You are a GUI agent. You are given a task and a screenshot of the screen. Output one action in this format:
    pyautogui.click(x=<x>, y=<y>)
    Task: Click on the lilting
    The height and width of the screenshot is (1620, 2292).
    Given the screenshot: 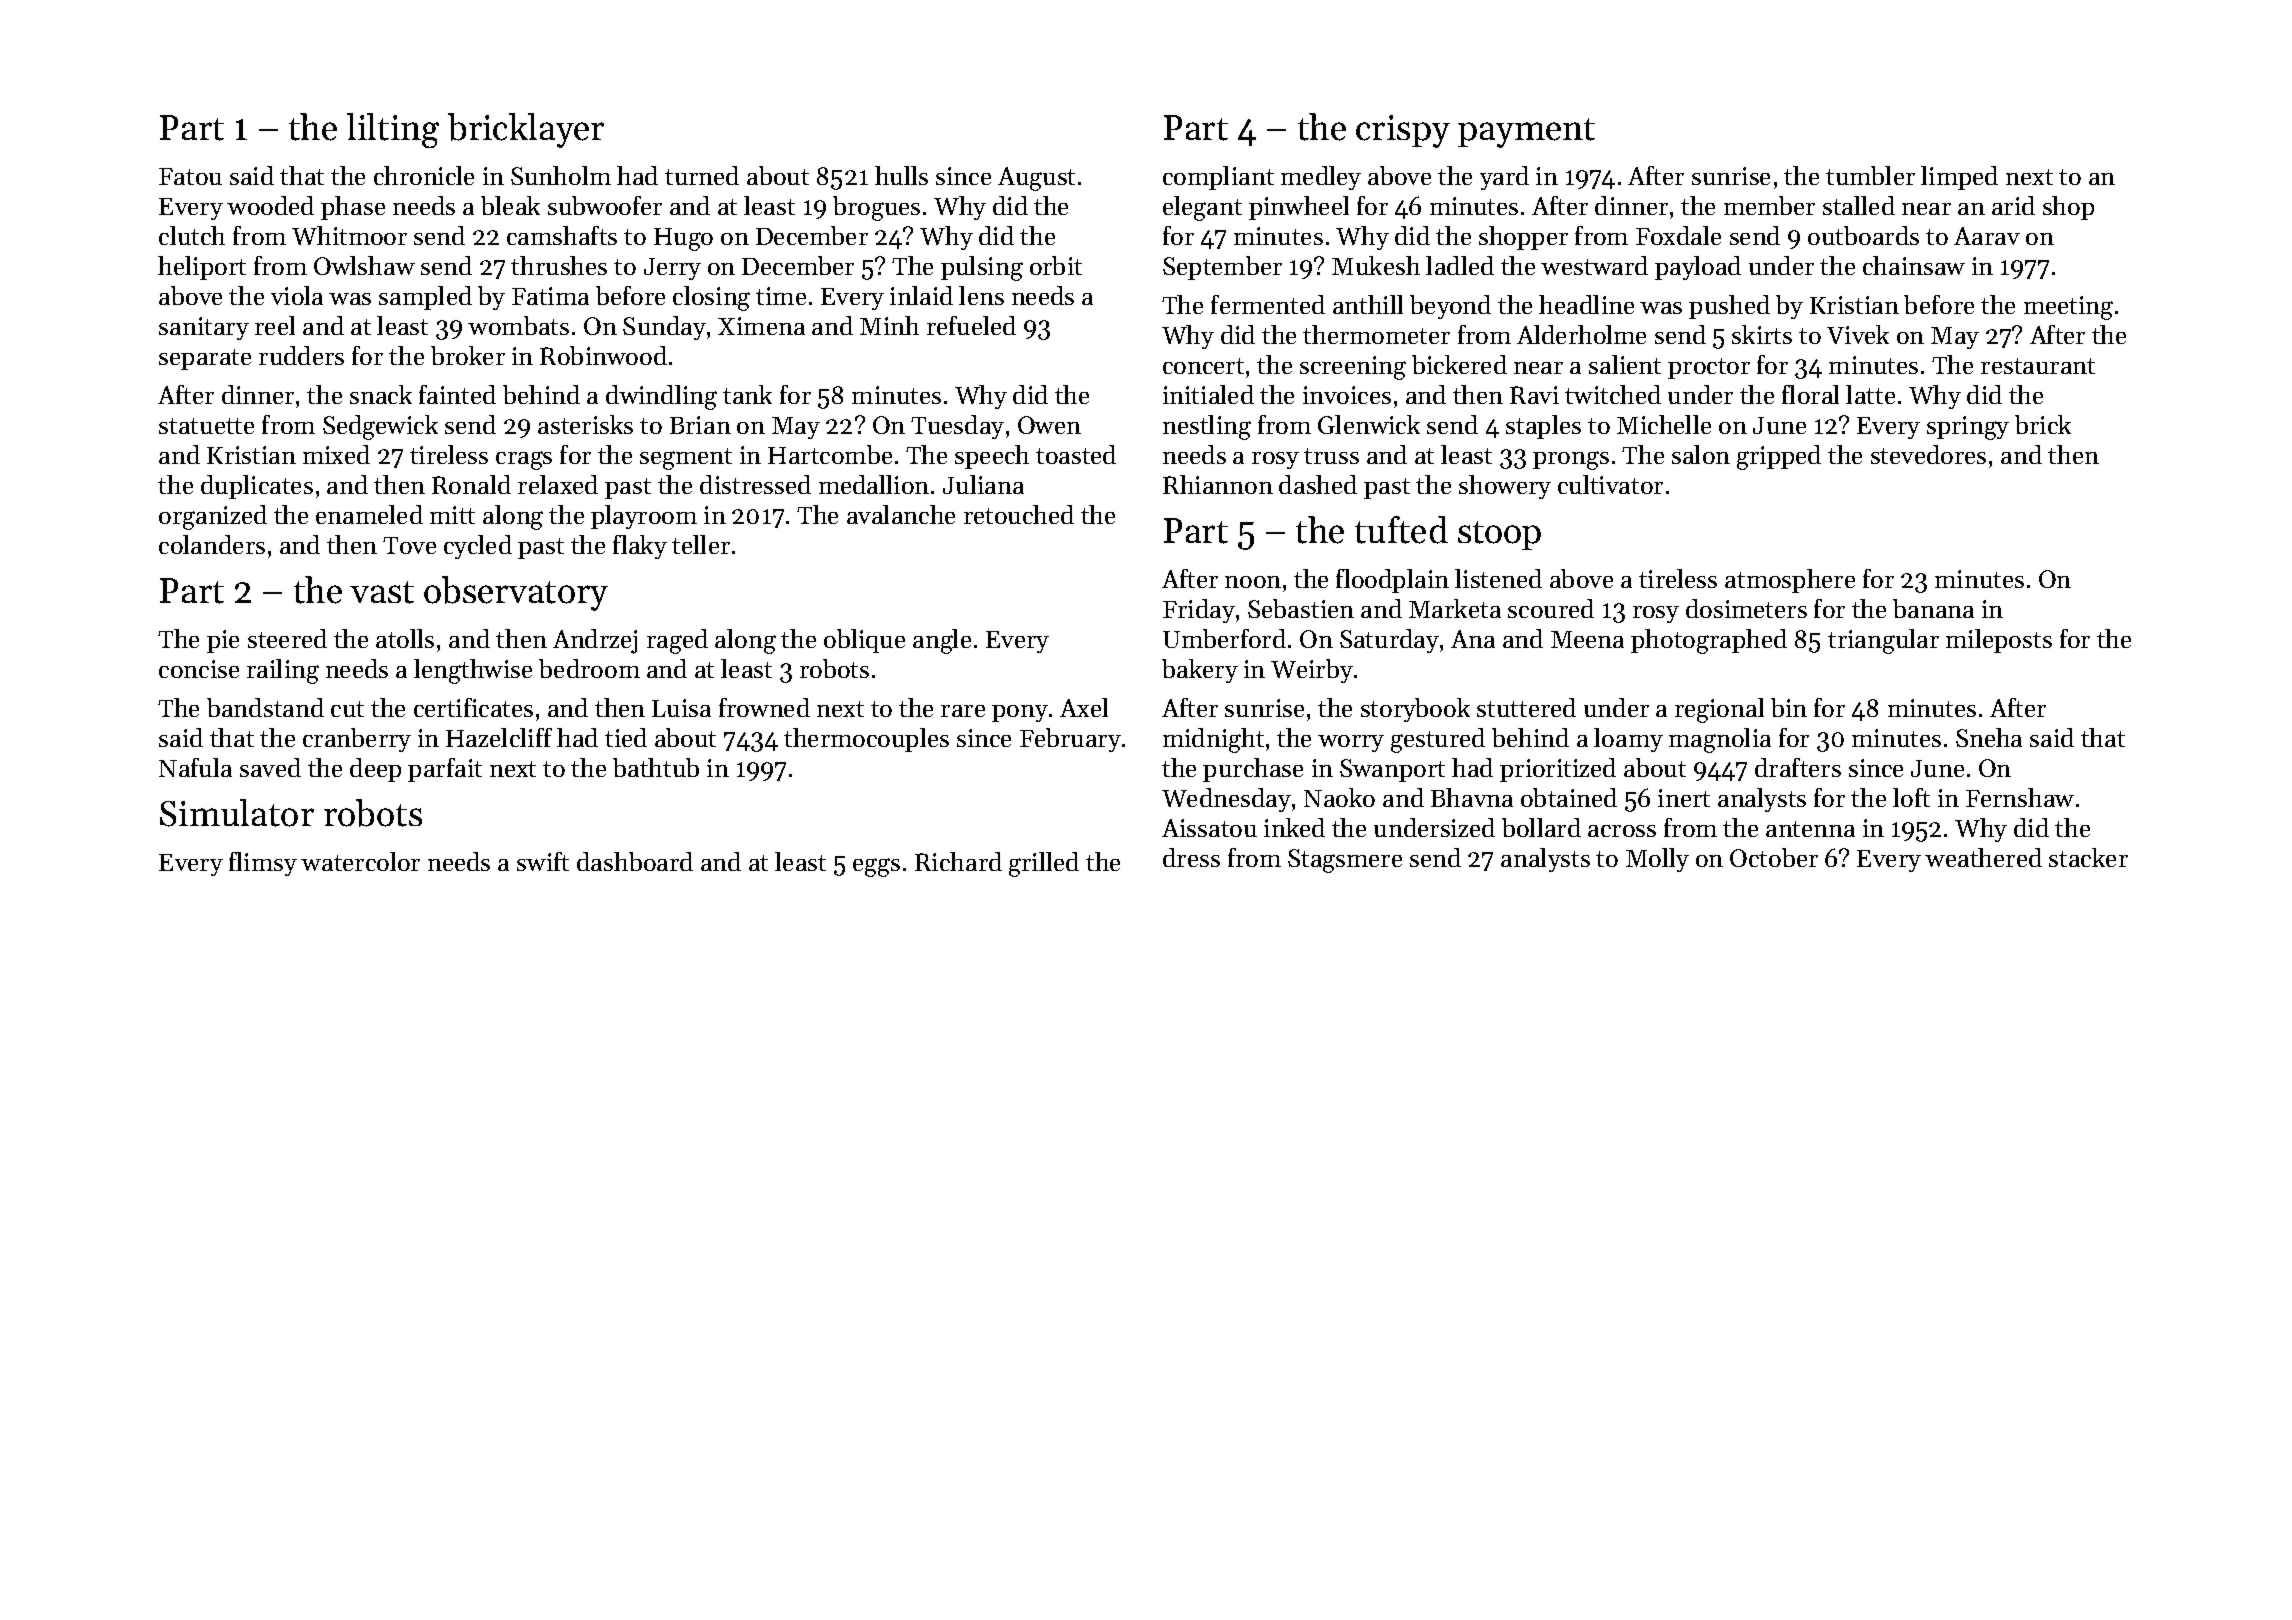 What is the action you would take?
    pyautogui.click(x=393, y=130)
